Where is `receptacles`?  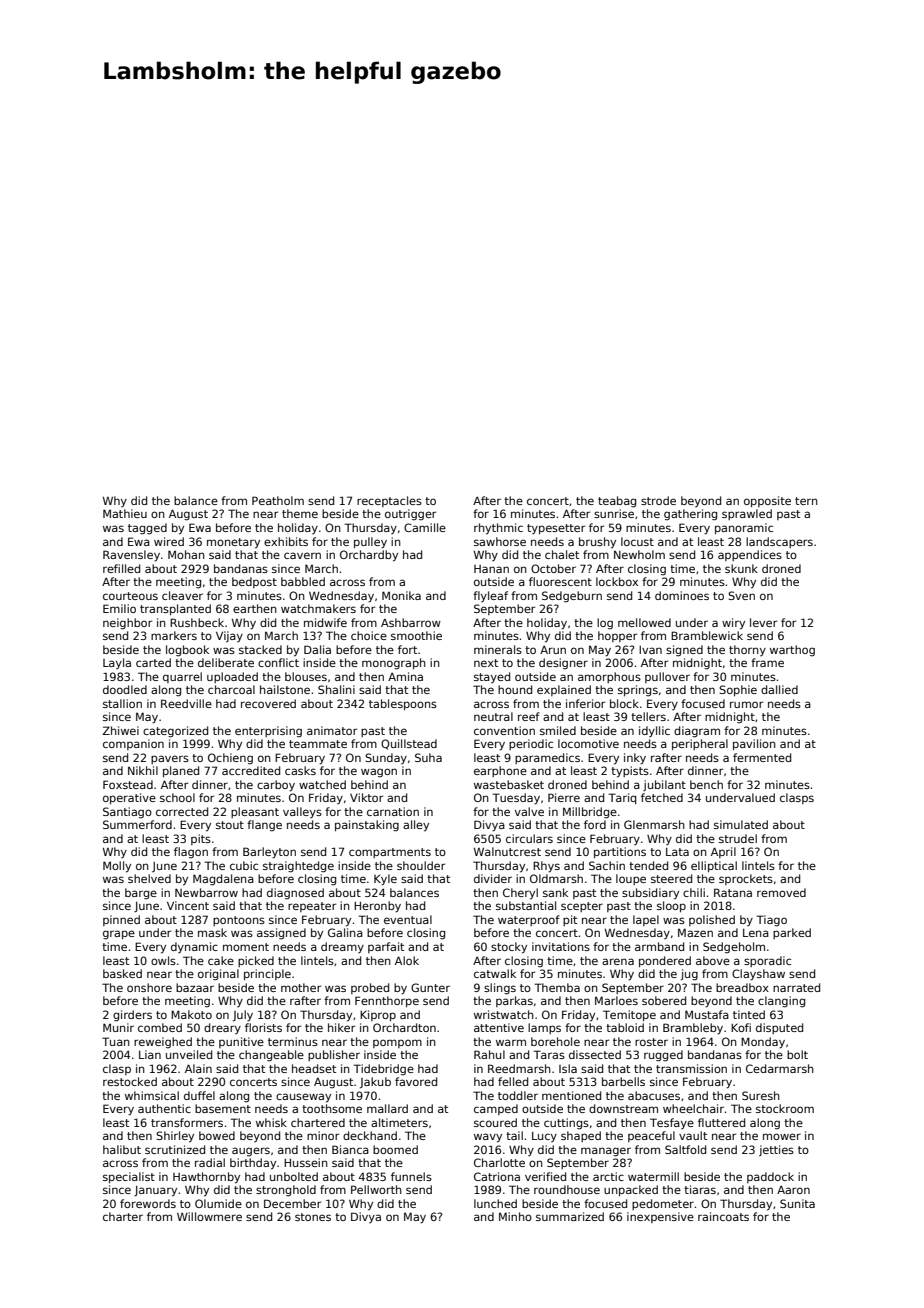
receptacles is located at coordinates (389, 501).
